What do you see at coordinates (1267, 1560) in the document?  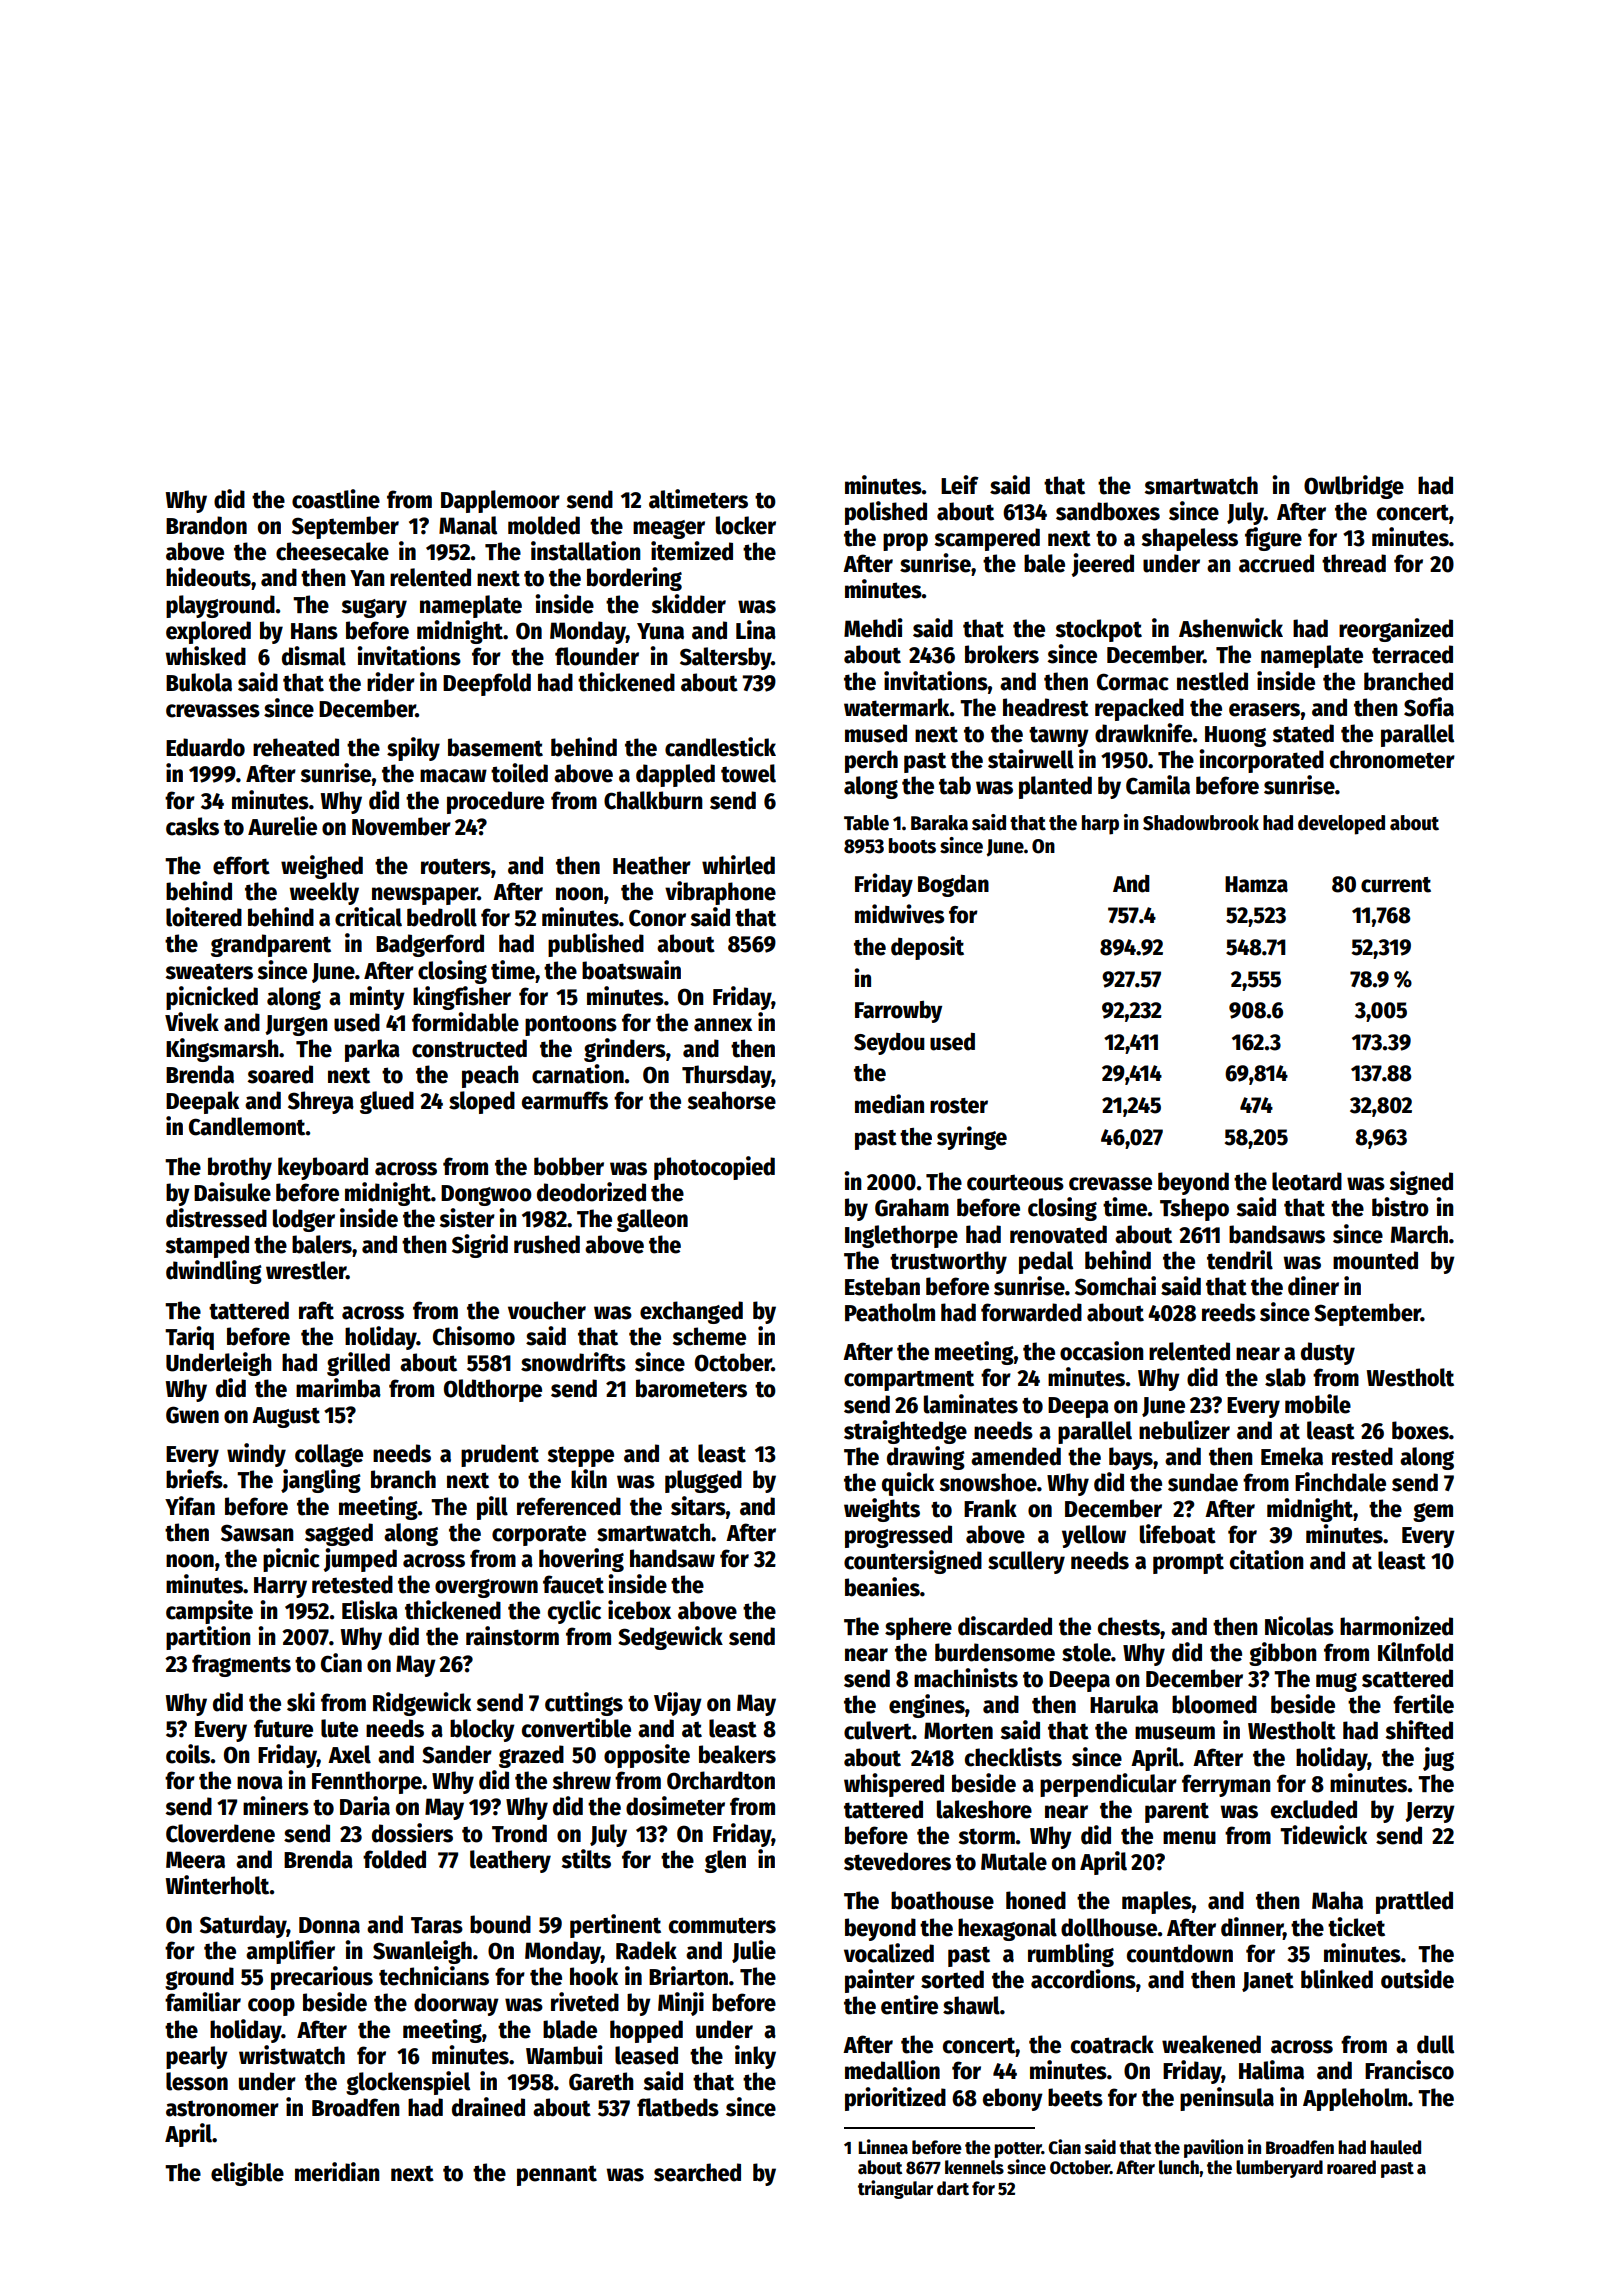 I see `citation` at bounding box center [1267, 1560].
